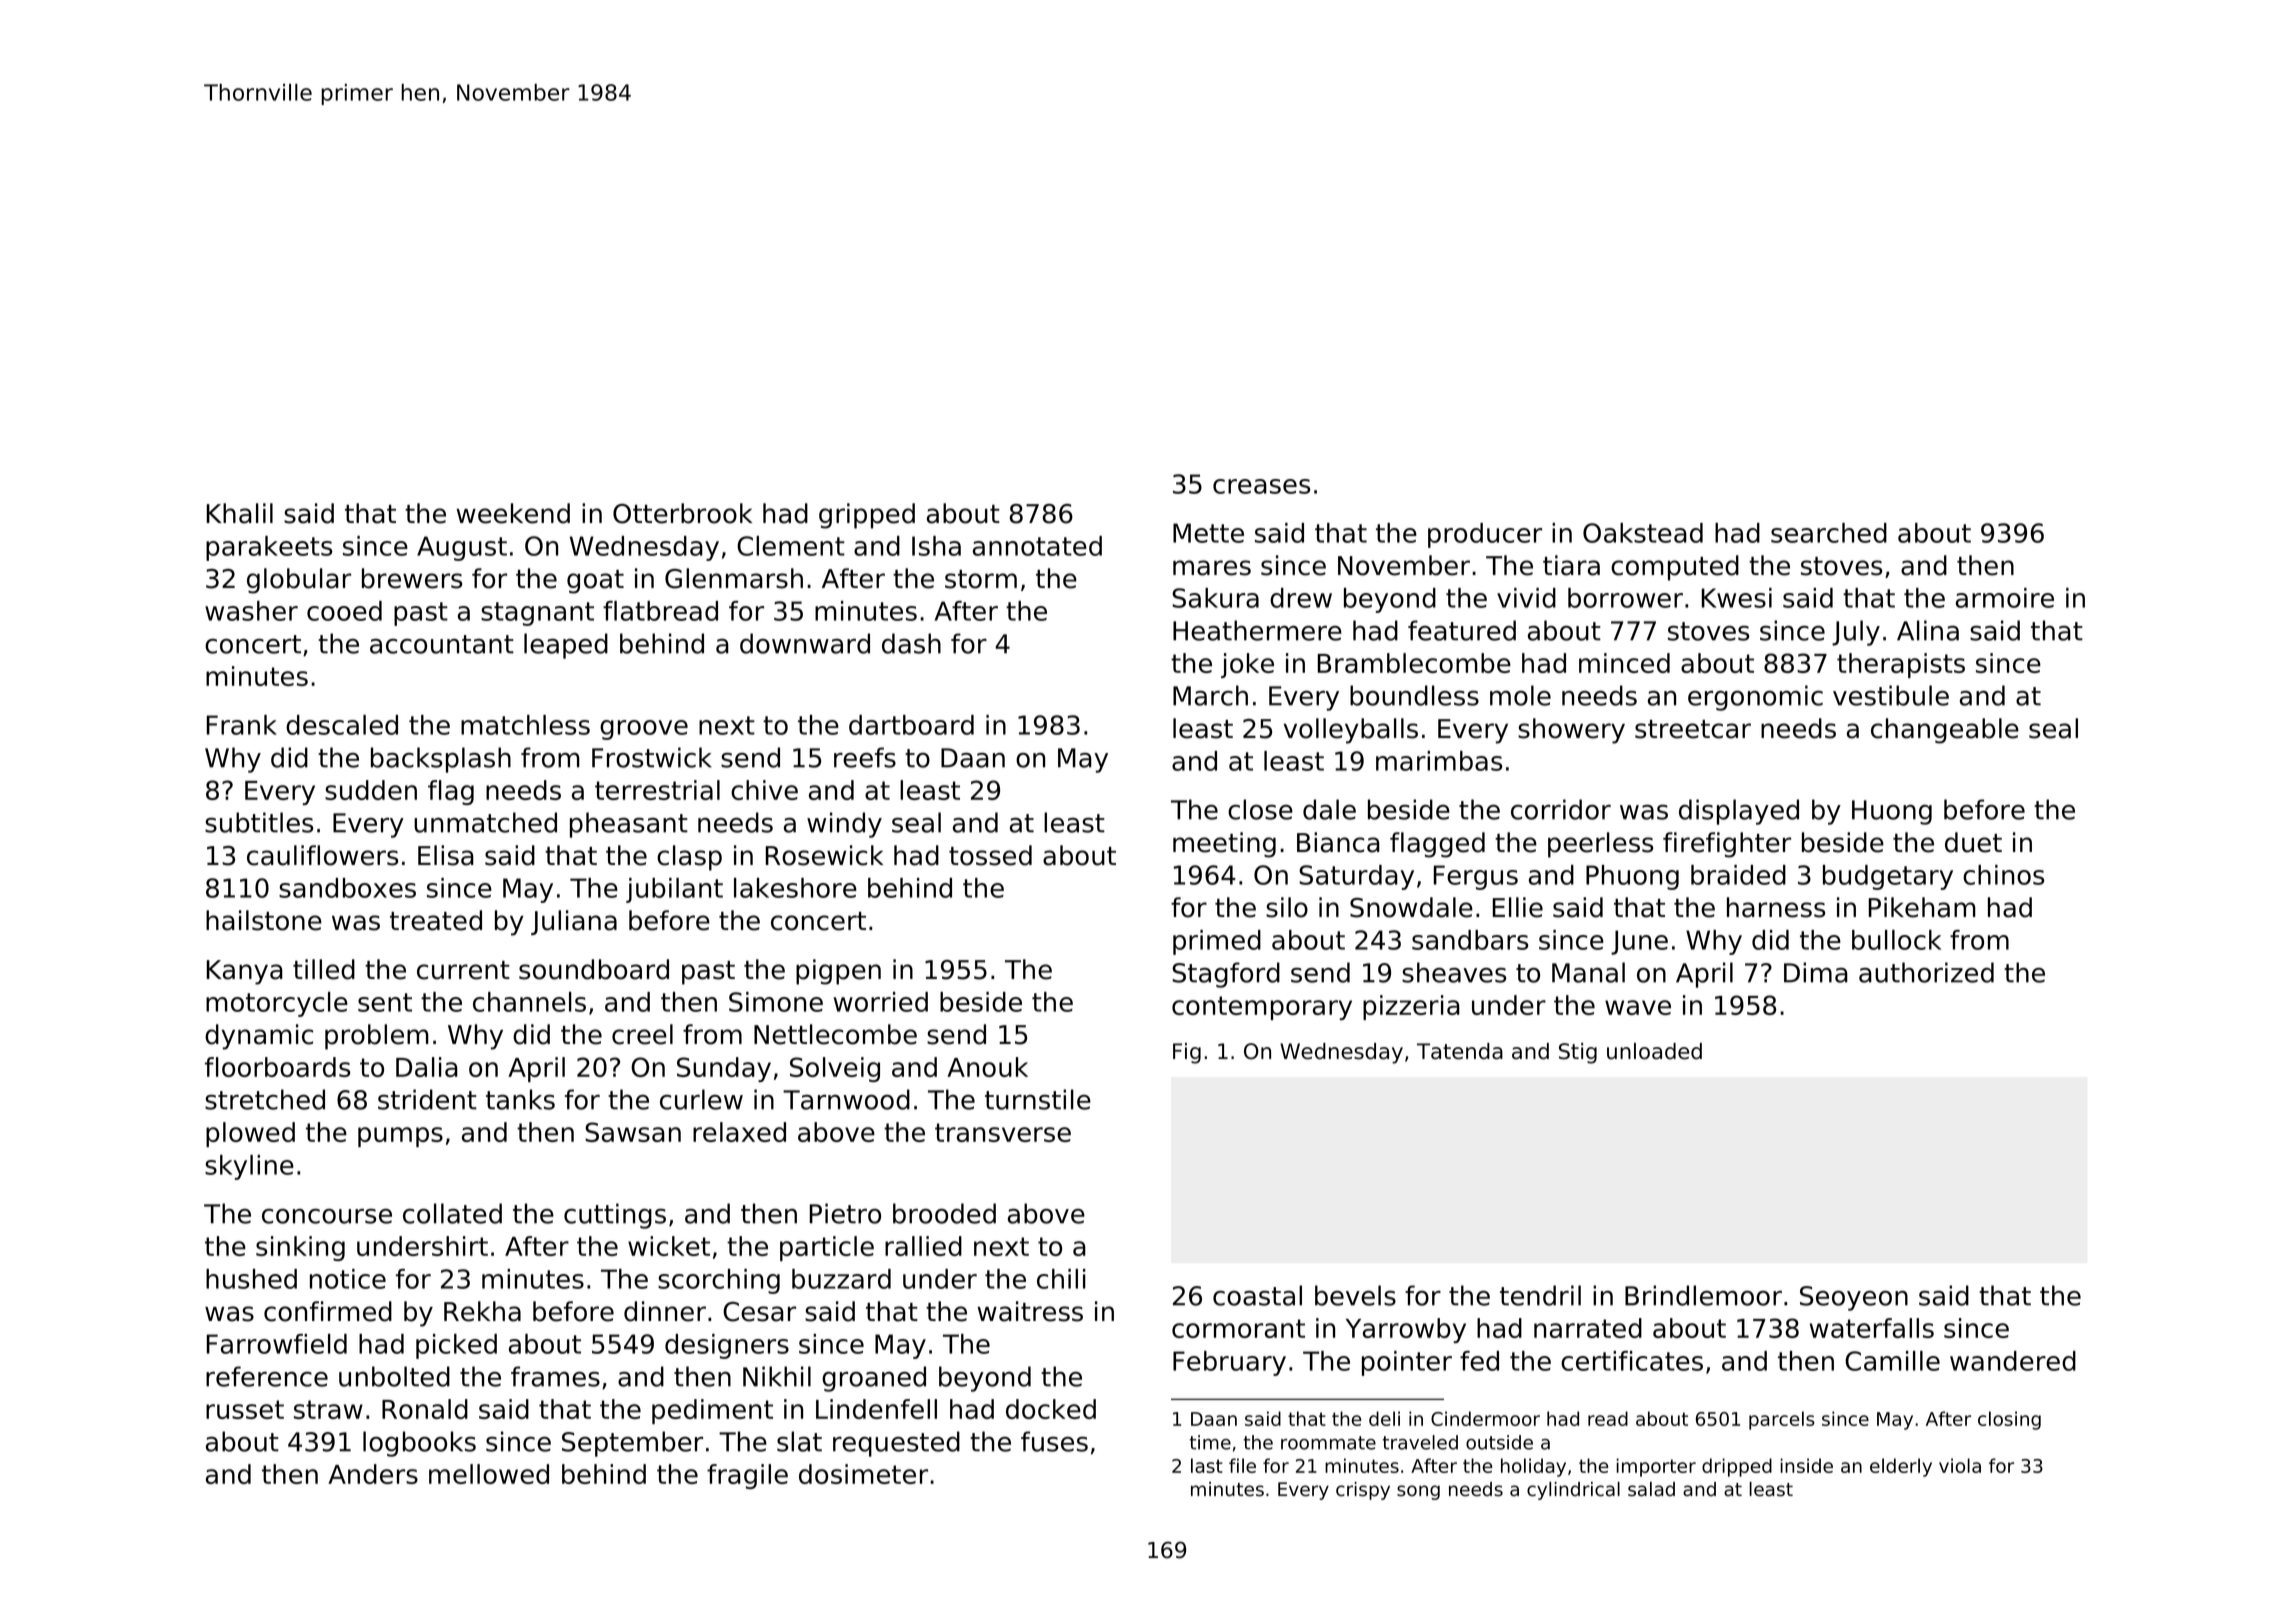 The height and width of the screenshot is (1620, 2292). What do you see at coordinates (795, 888) in the screenshot?
I see `lakeshore` at bounding box center [795, 888].
